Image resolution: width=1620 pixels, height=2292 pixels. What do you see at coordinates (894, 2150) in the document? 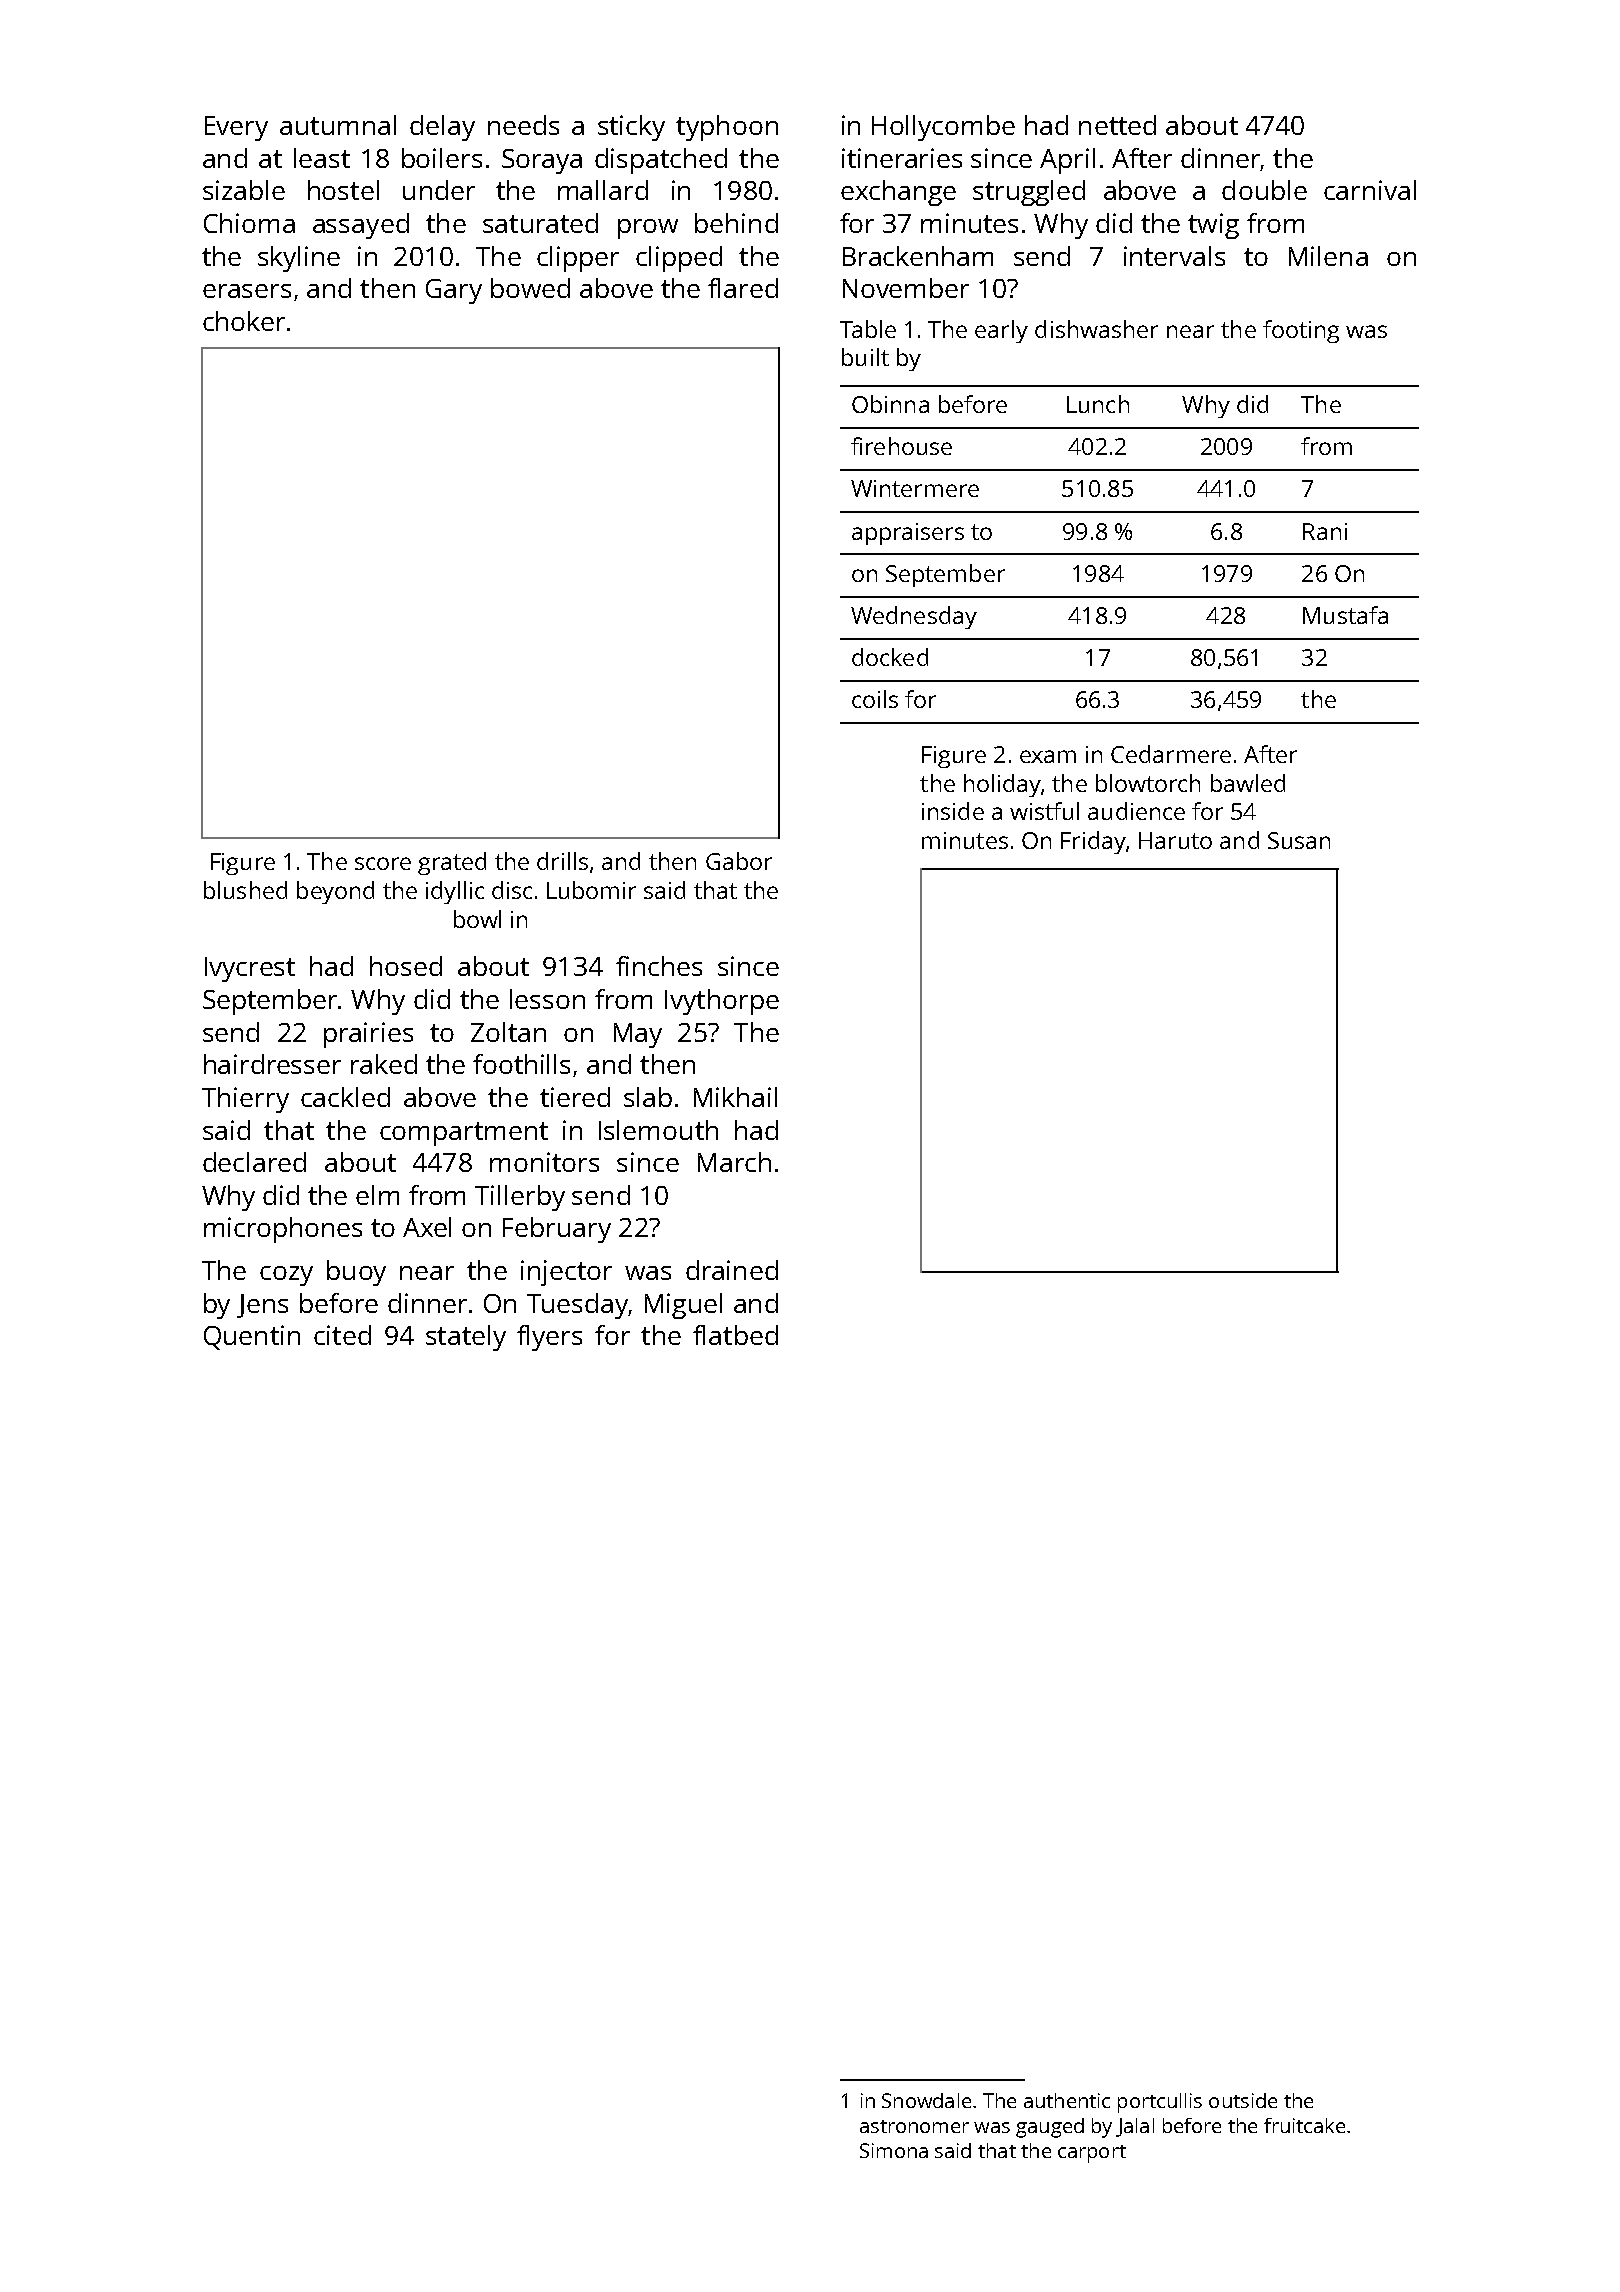
I see `Simona` at bounding box center [894, 2150].
